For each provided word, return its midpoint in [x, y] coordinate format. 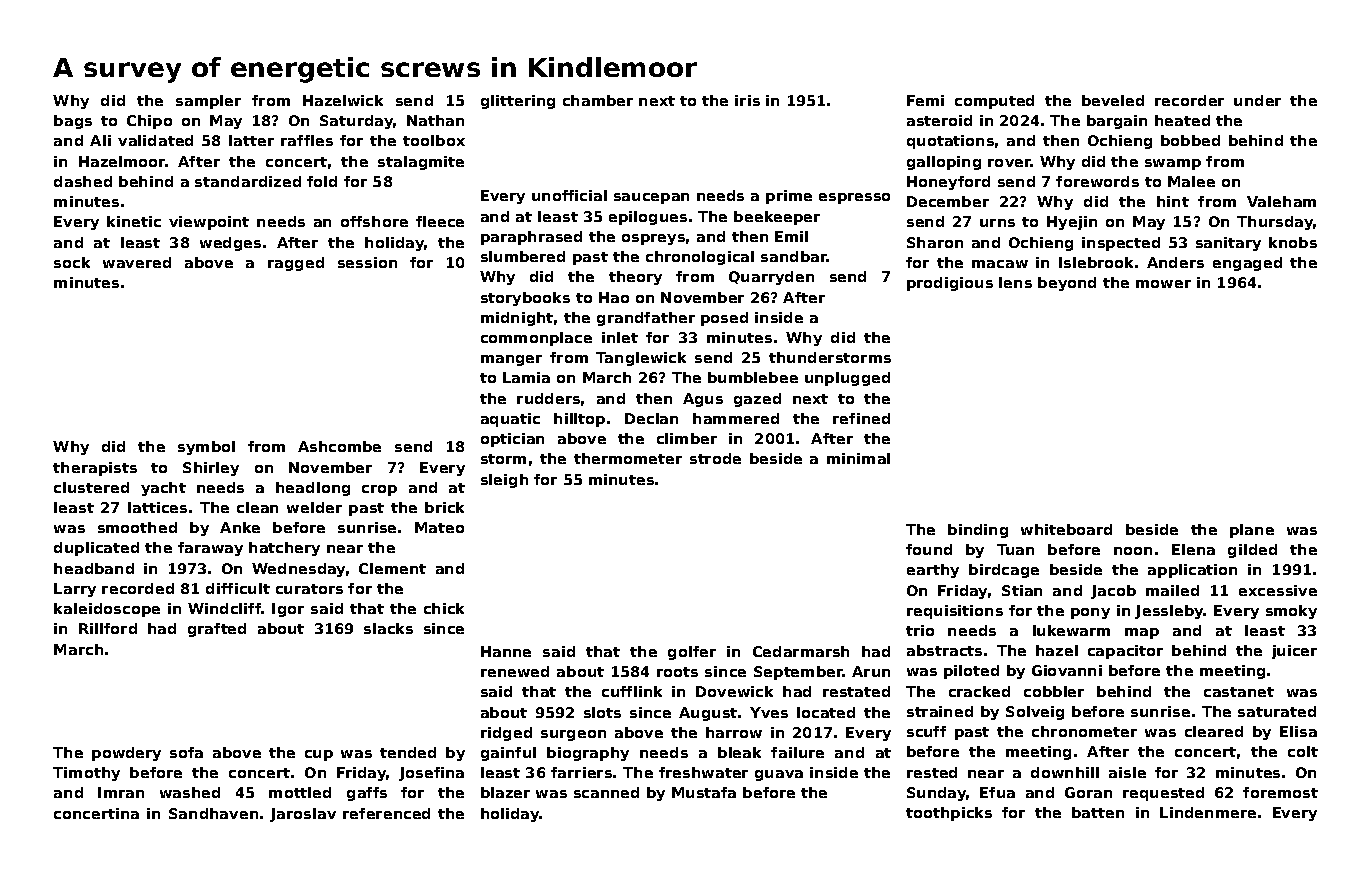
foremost [1280, 792]
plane [1252, 531]
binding [978, 531]
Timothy [86, 774]
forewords [1097, 181]
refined [861, 418]
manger [511, 360]
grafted [217, 630]
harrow [734, 732]
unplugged [847, 379]
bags [73, 122]
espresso [854, 198]
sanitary [1228, 244]
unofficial [569, 195]
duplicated [96, 549]
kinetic [134, 221]
